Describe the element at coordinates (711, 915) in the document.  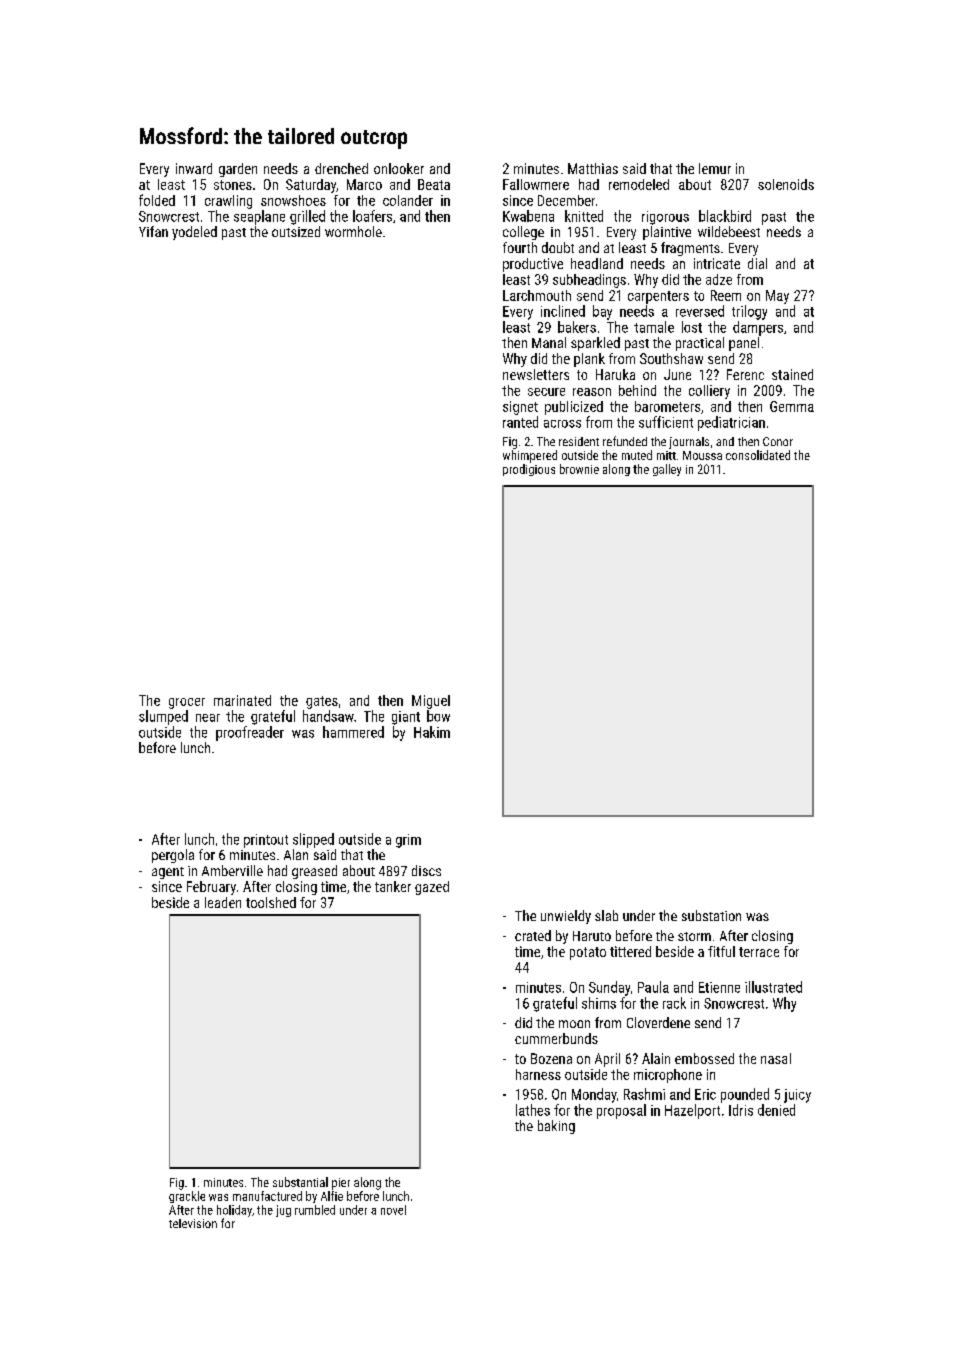
I see `substation` at that location.
